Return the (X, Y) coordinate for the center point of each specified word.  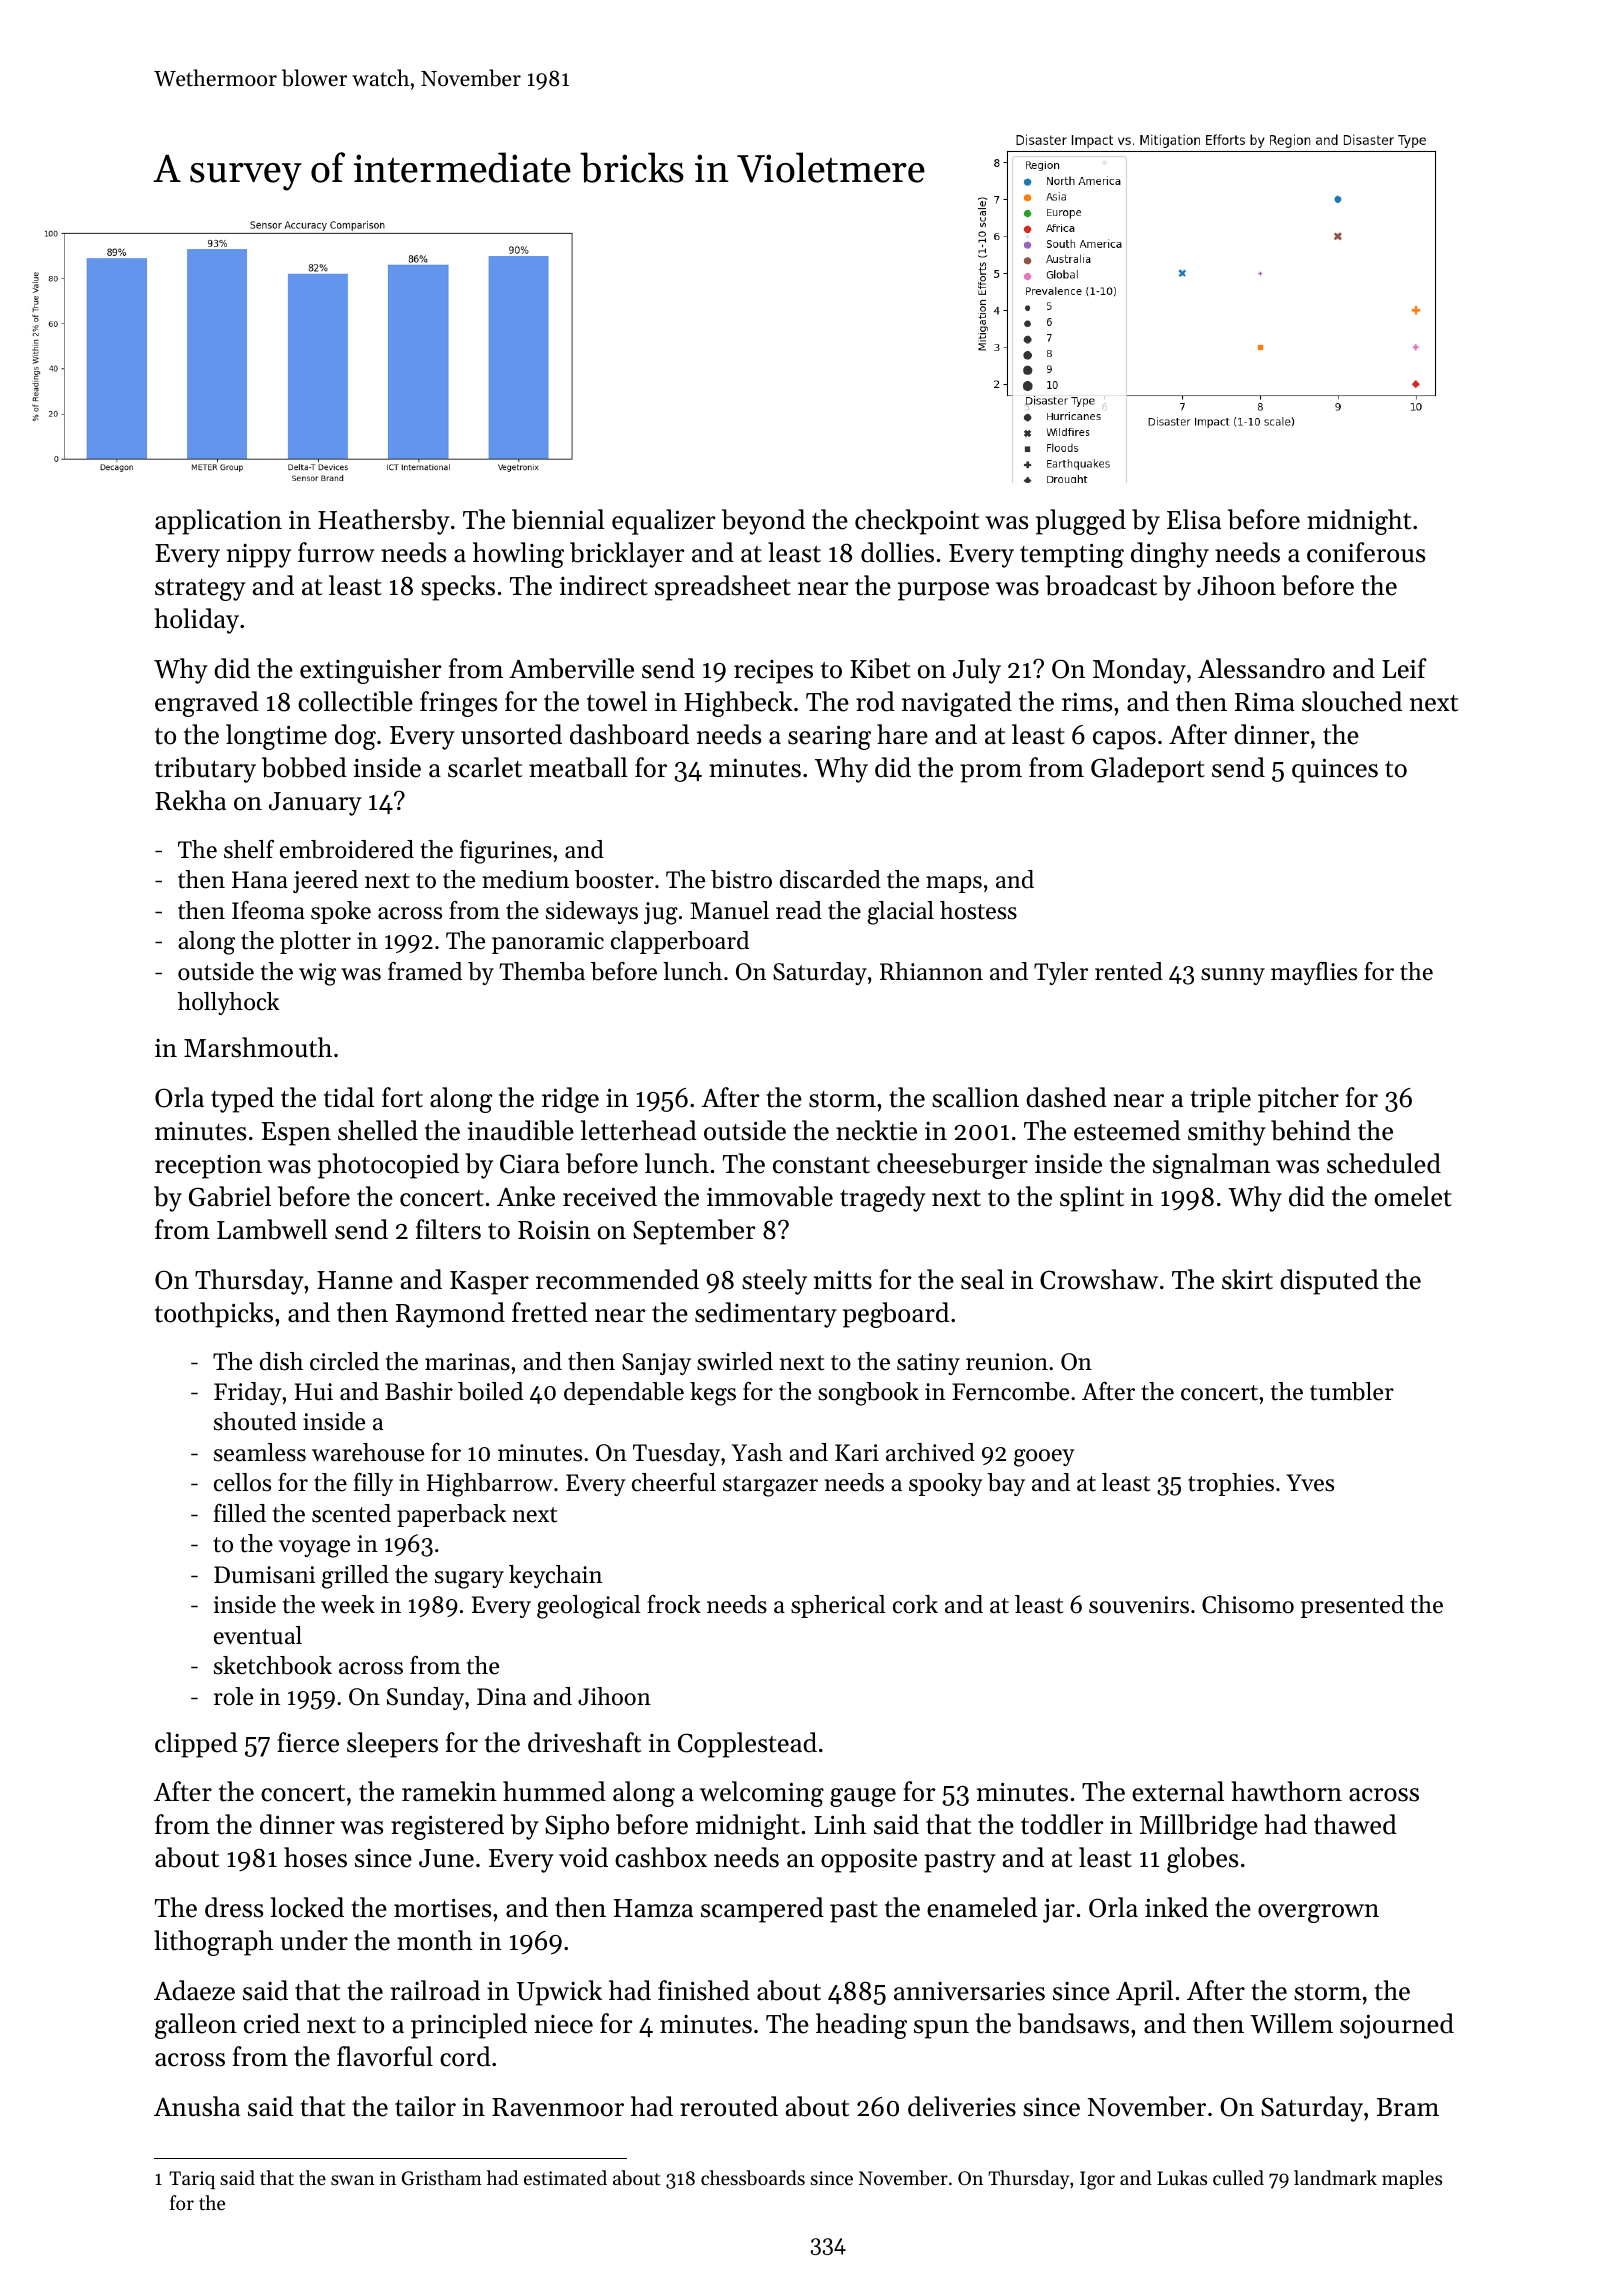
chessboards (753, 2178)
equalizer (663, 522)
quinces (1335, 770)
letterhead (639, 1130)
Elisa (1194, 519)
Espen (296, 1134)
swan (353, 2180)
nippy (259, 556)
